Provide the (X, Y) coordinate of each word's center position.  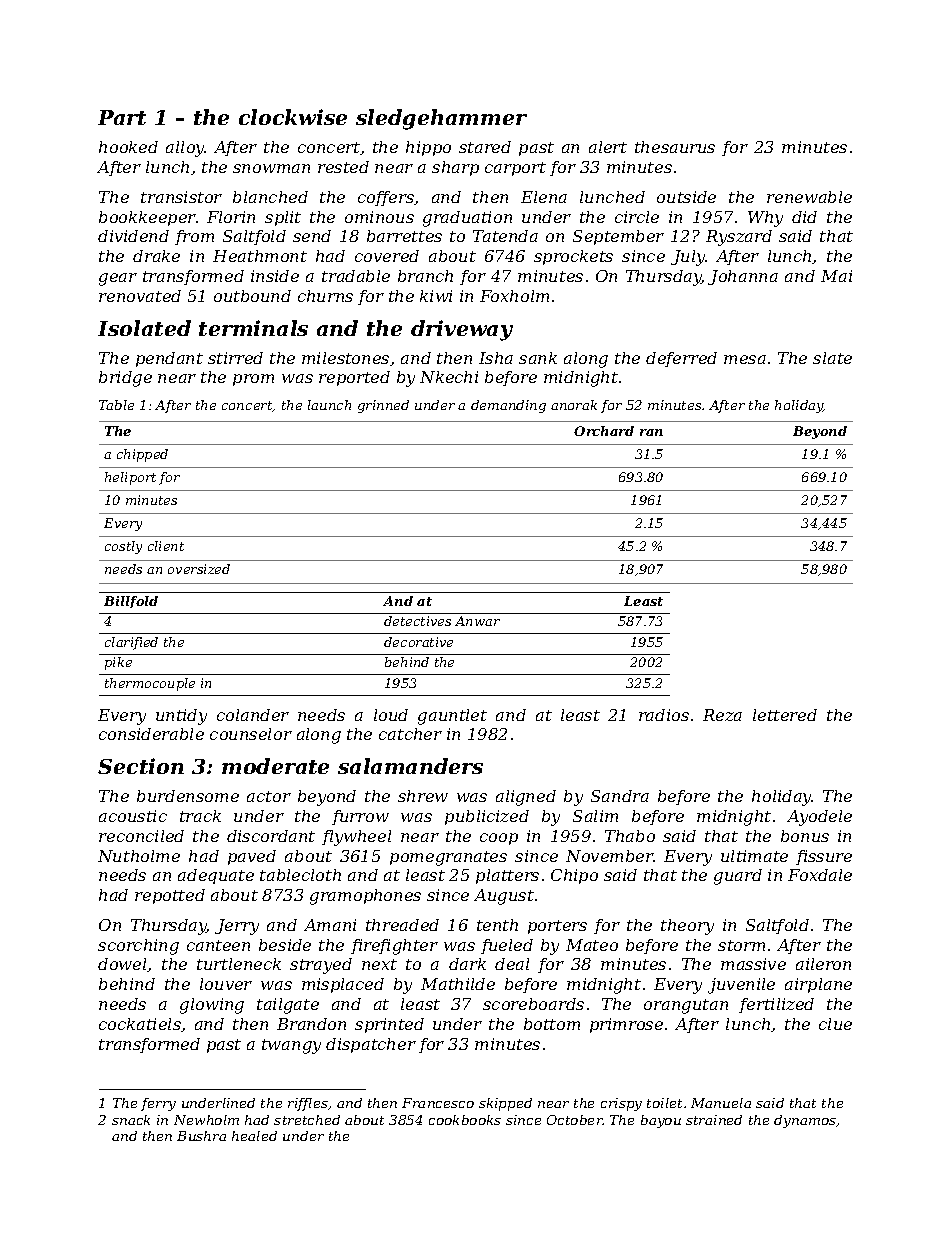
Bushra (201, 1136)
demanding (508, 406)
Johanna (743, 277)
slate (832, 358)
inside (275, 276)
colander (253, 715)
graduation (467, 219)
